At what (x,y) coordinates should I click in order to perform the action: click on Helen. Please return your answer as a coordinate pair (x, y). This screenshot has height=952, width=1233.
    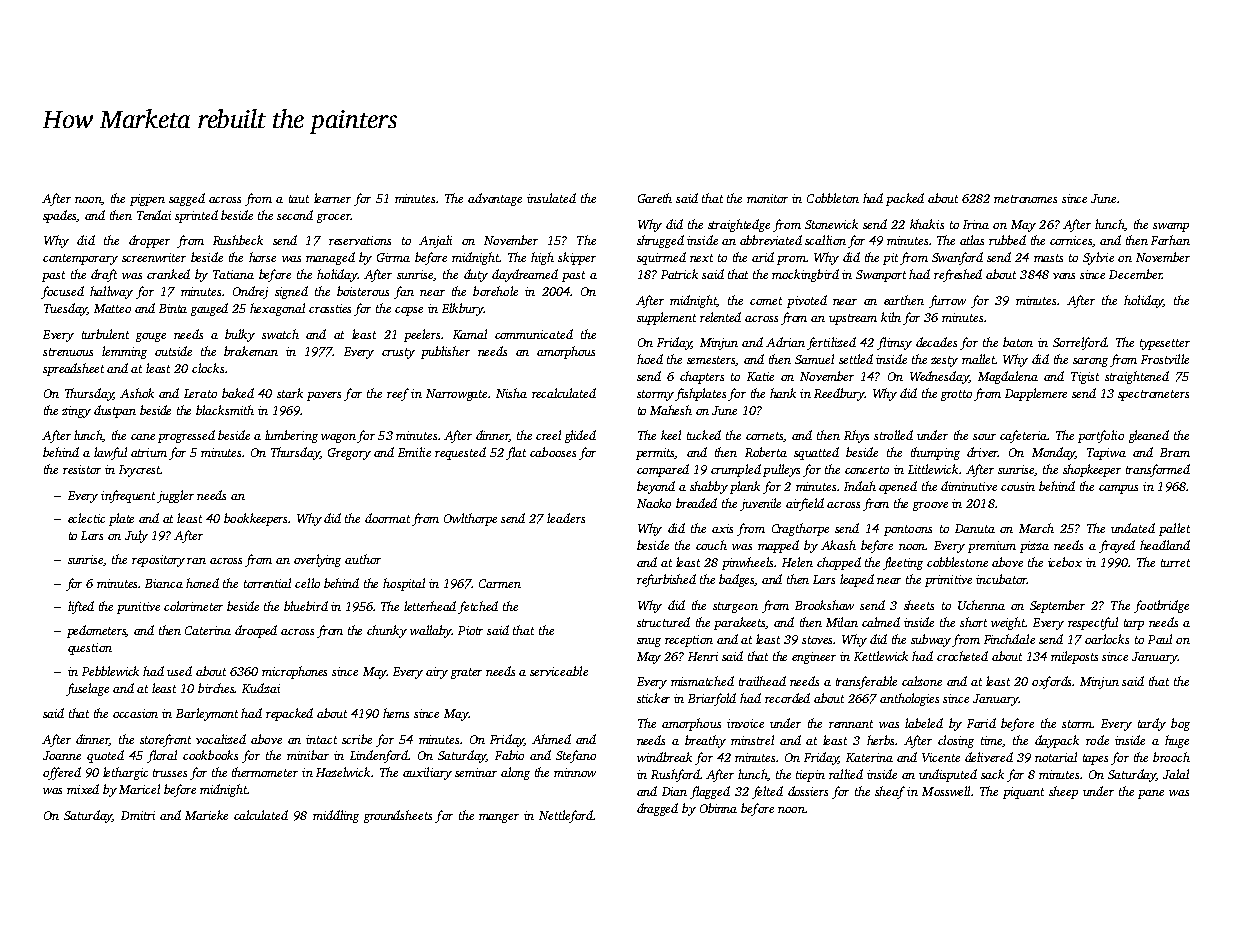
    Looking at the image, I should click on (797, 562).
